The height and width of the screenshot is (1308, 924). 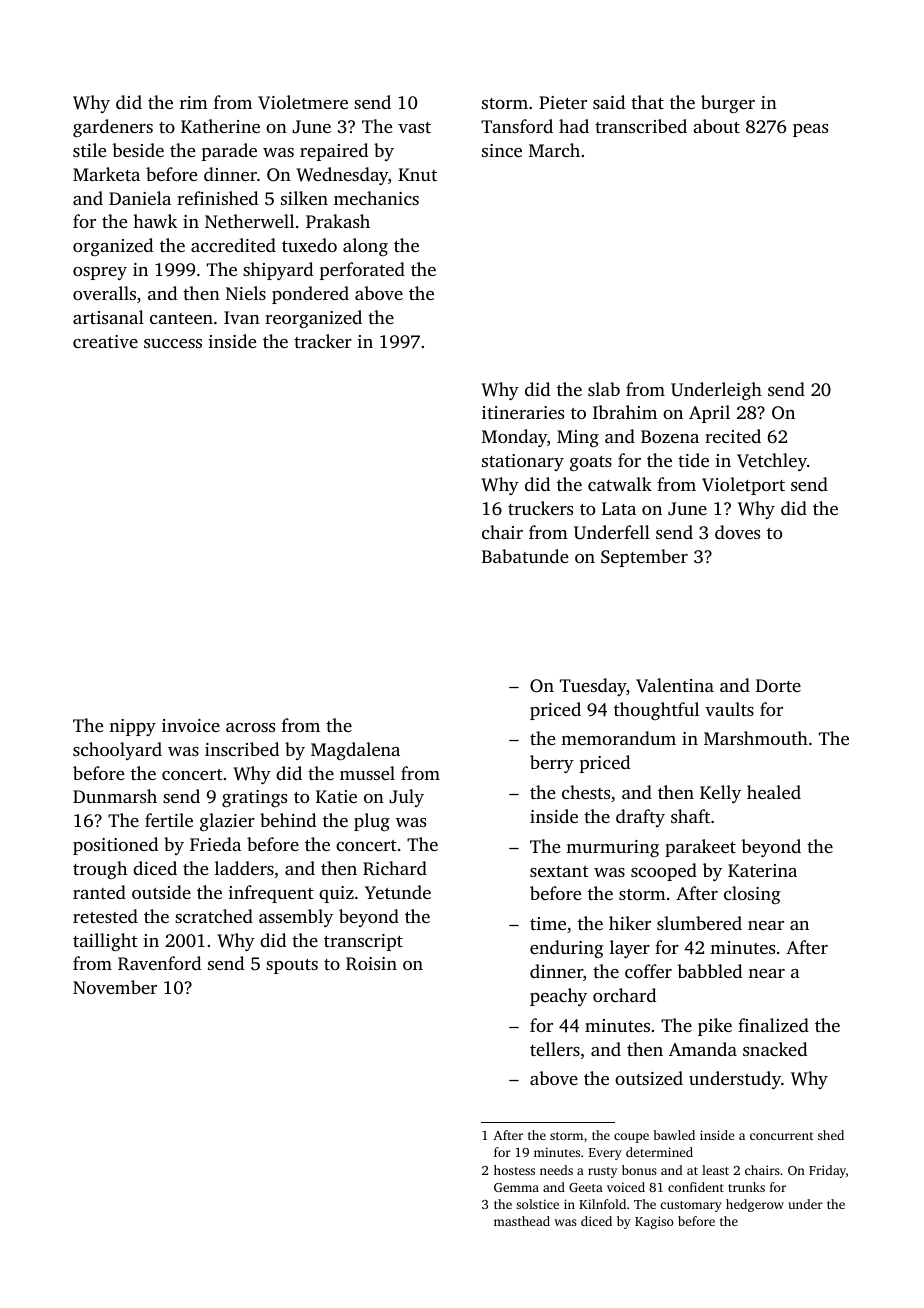 What do you see at coordinates (502, 150) in the screenshot?
I see `since` at bounding box center [502, 150].
